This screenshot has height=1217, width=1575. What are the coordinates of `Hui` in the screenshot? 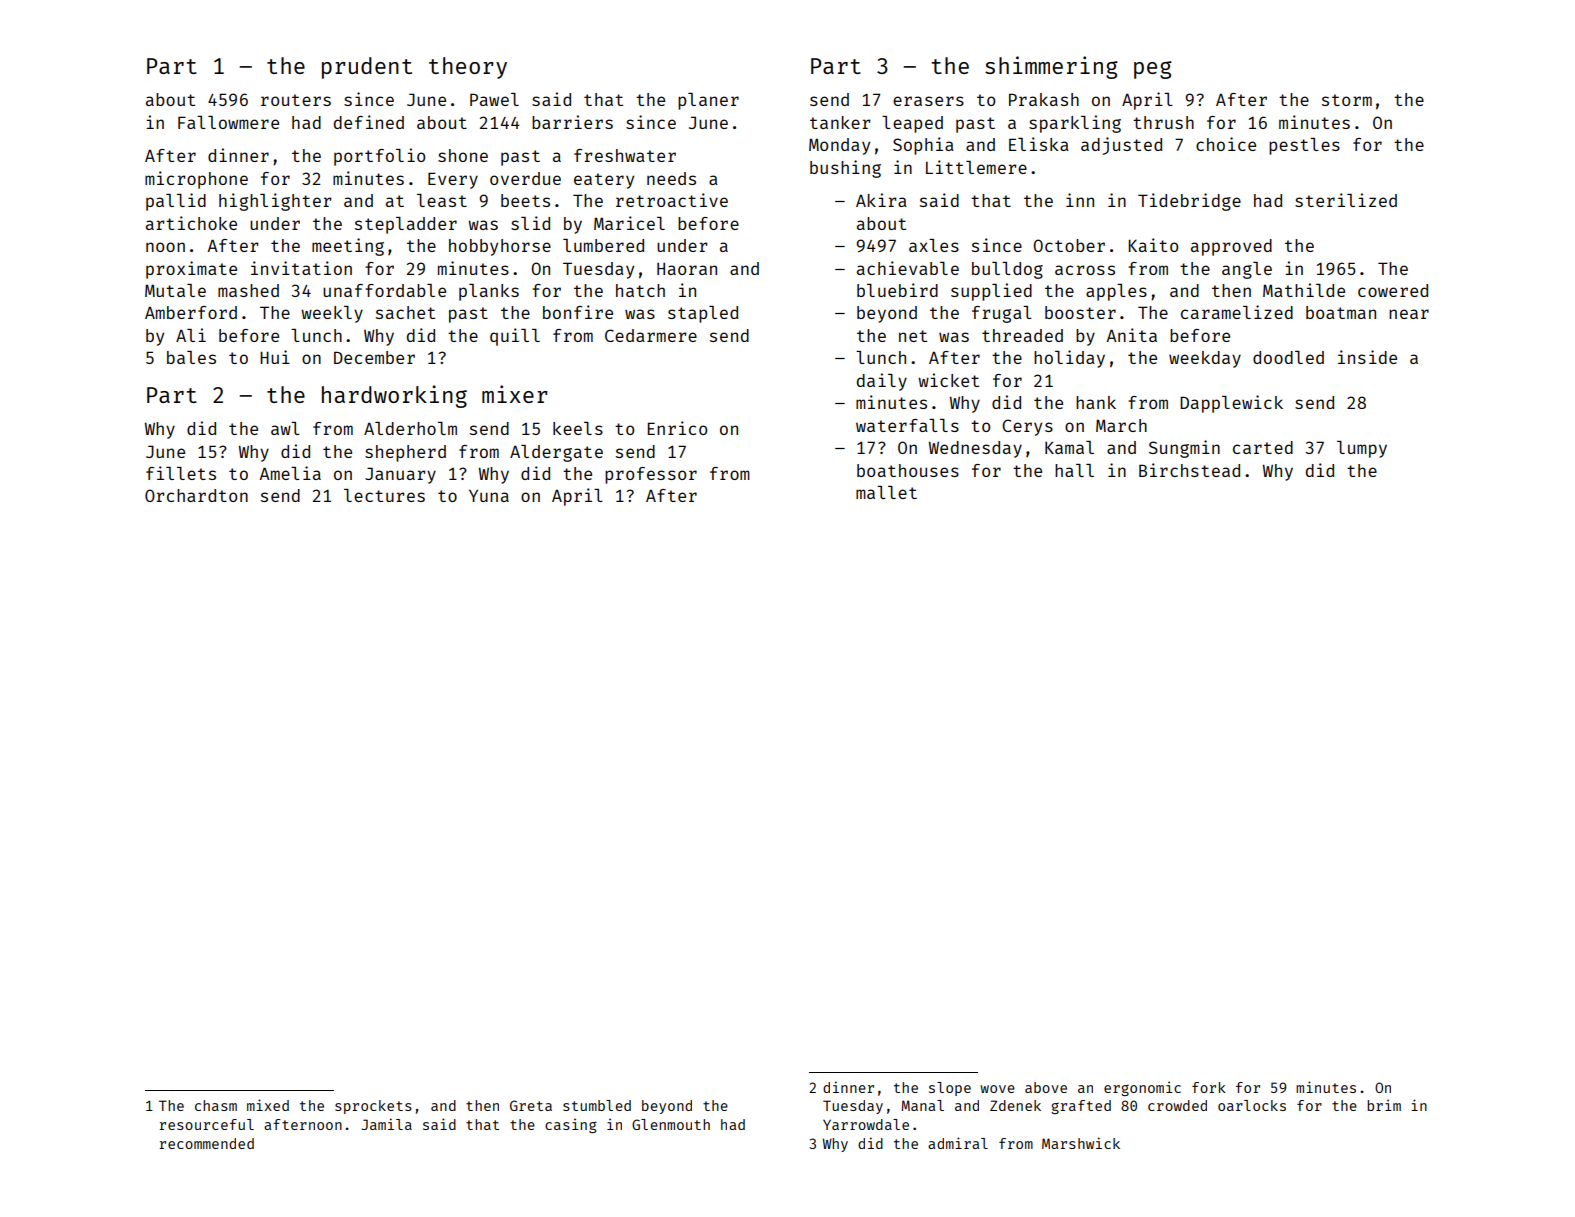 It's located at (275, 357).
